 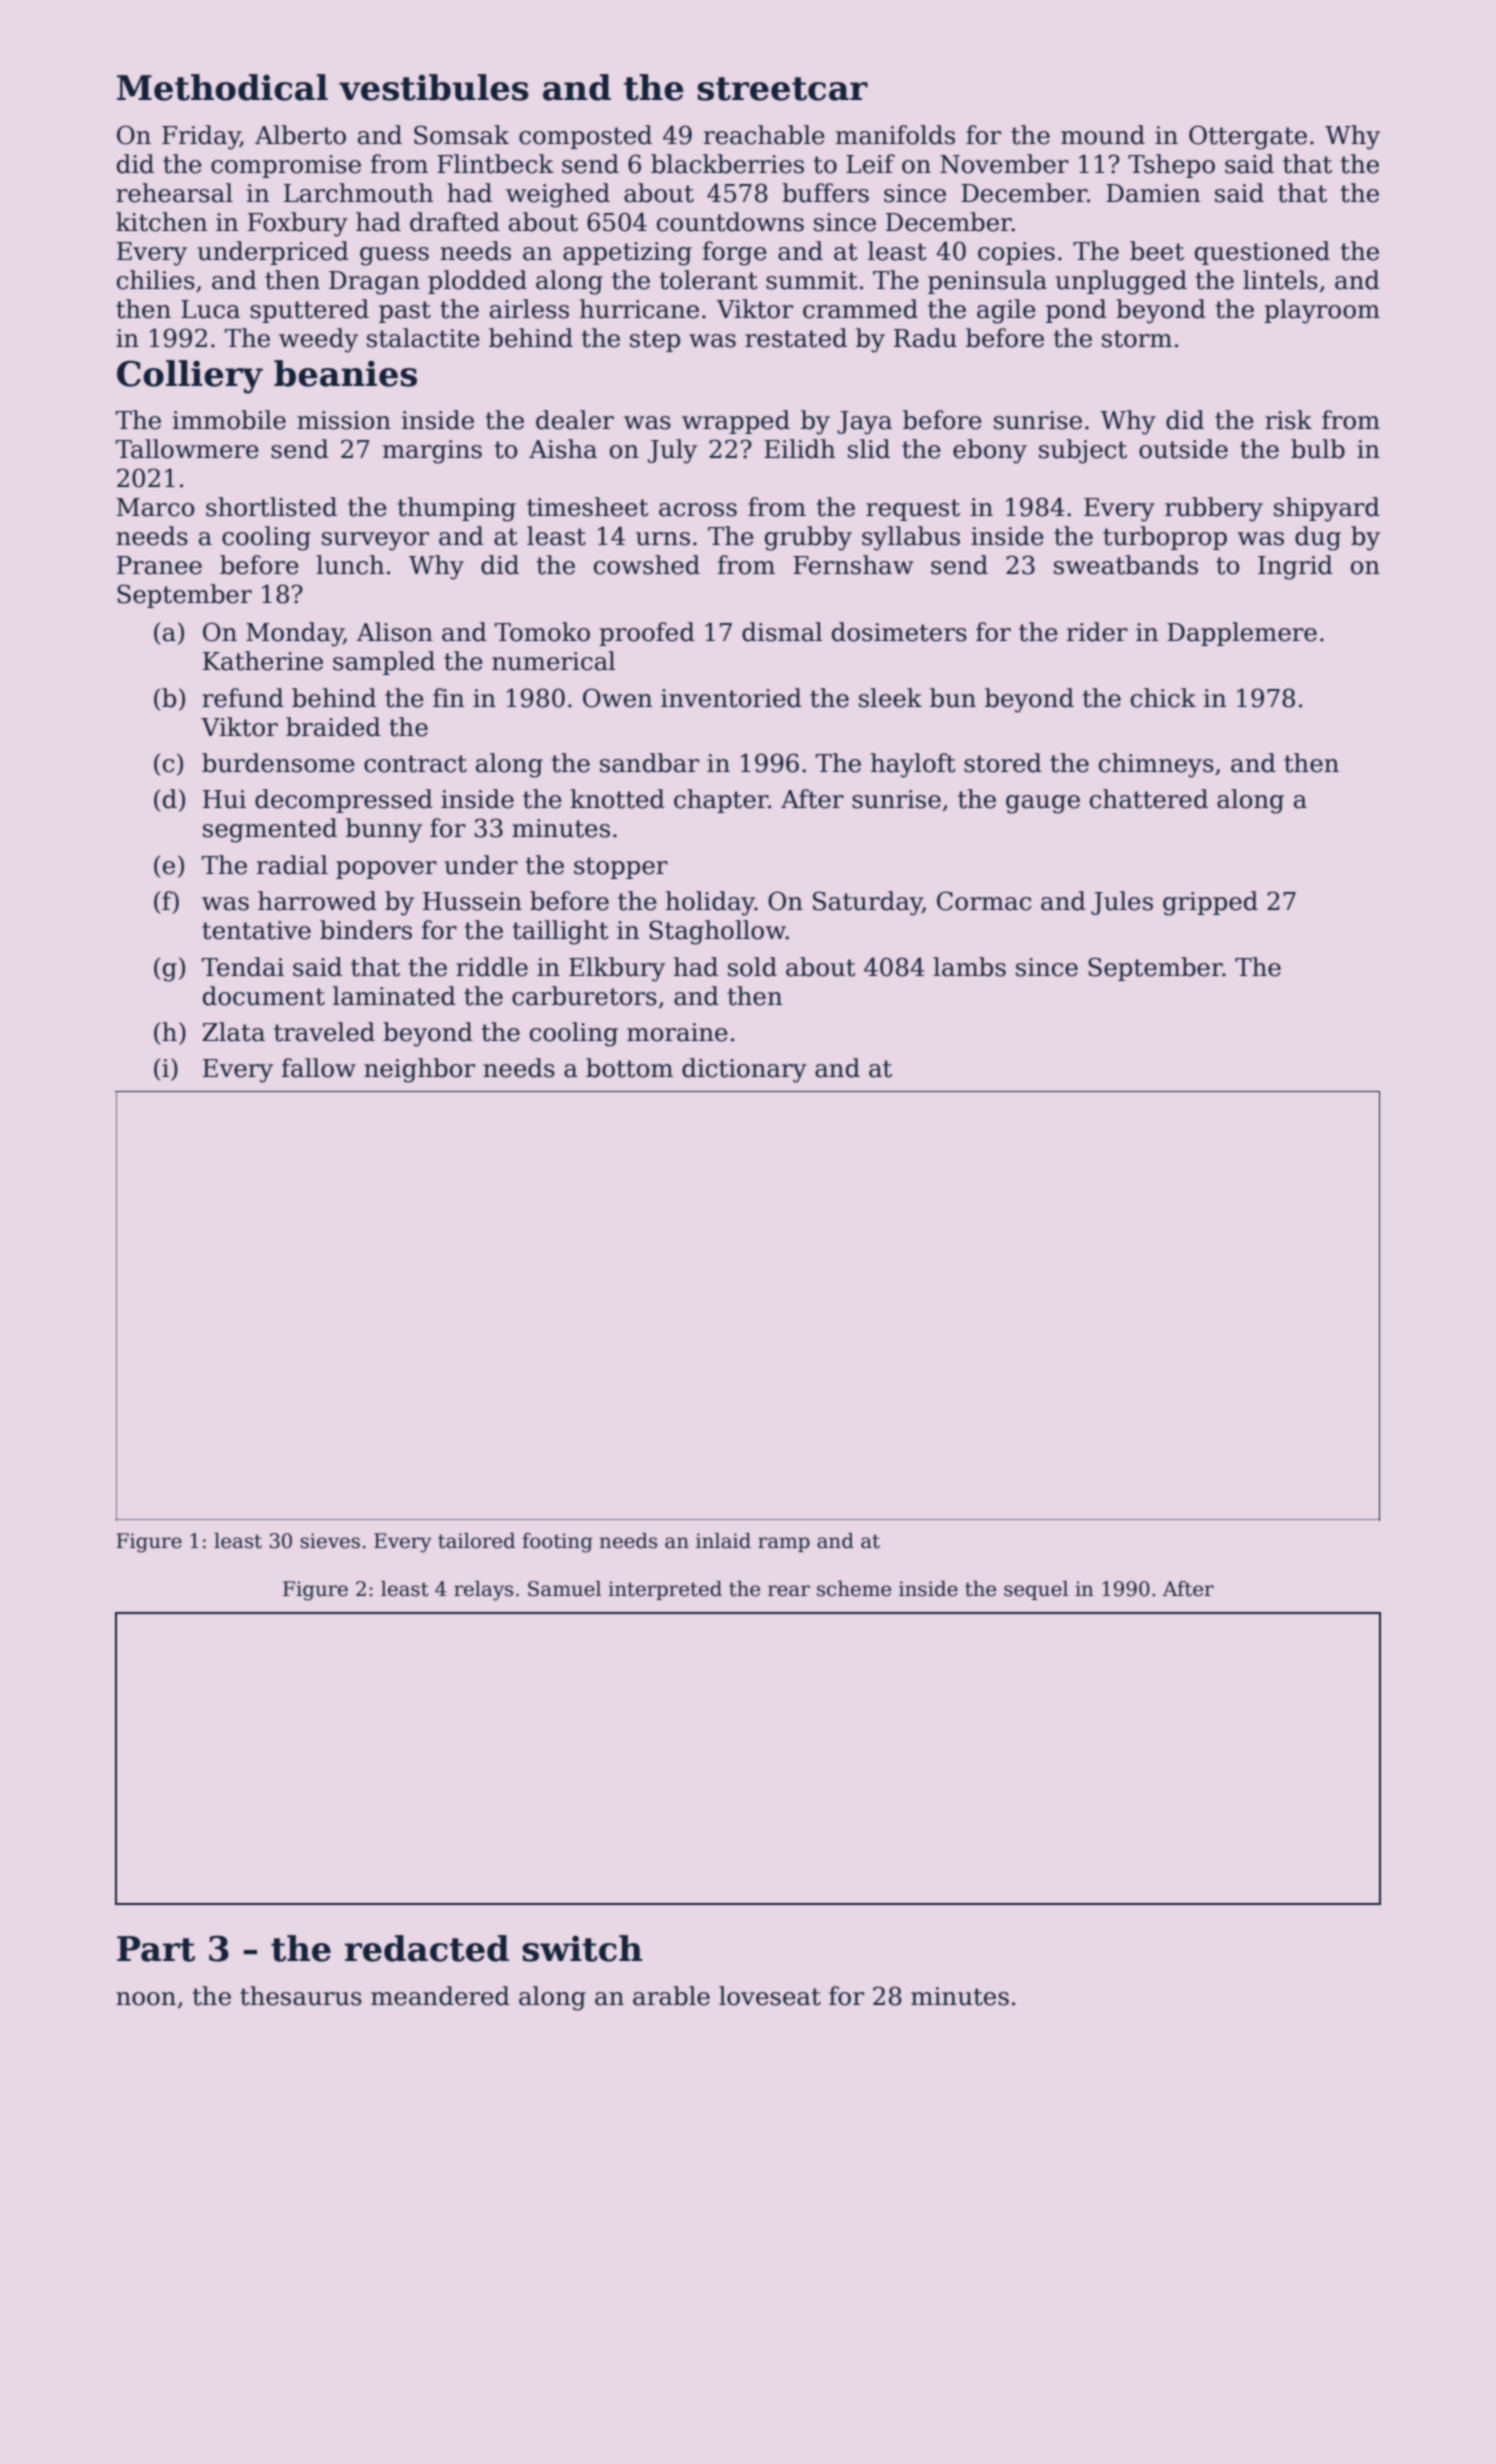 I want to click on playroom, so click(x=1322, y=311).
